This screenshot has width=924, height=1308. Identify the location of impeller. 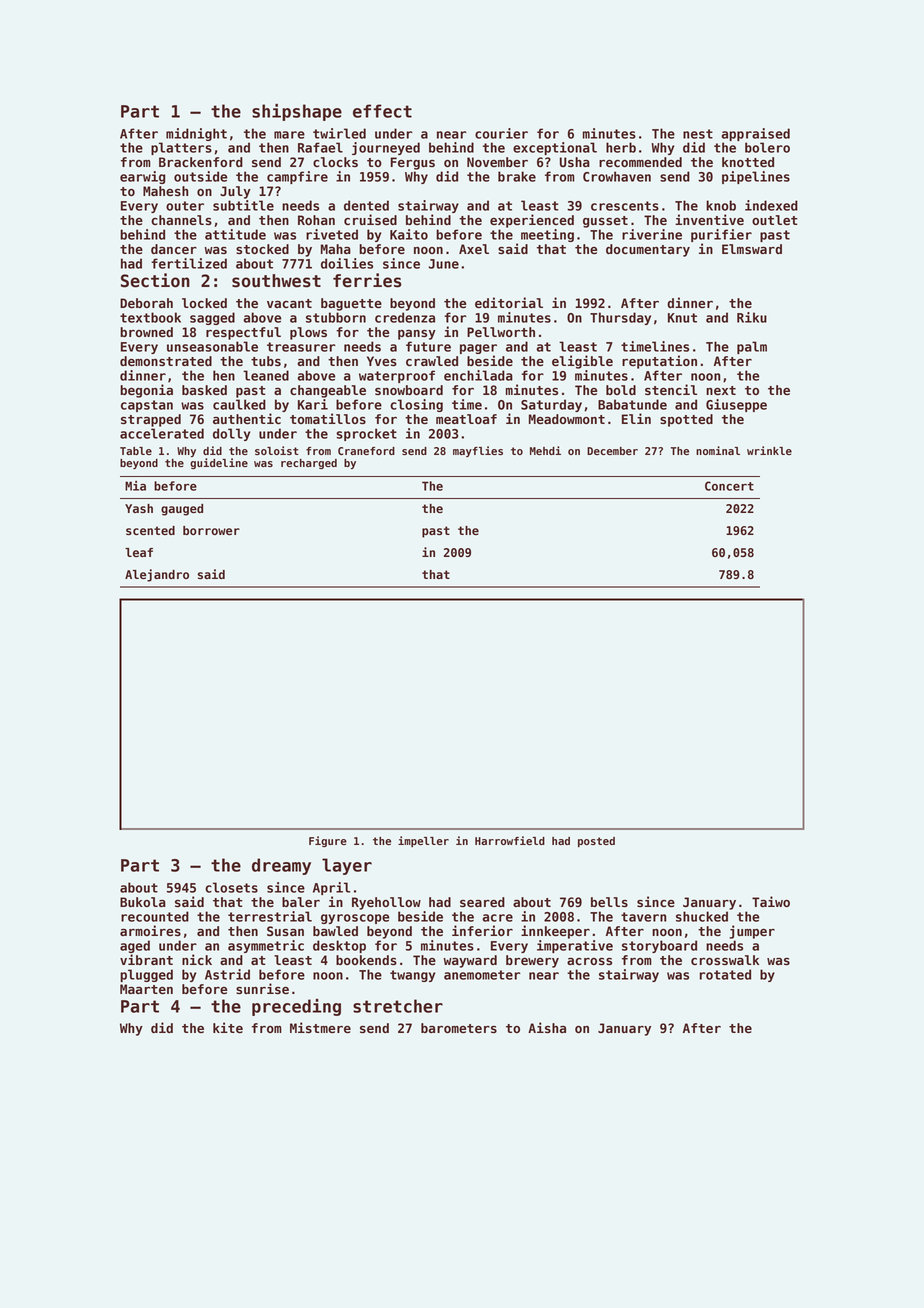
(423, 841).
